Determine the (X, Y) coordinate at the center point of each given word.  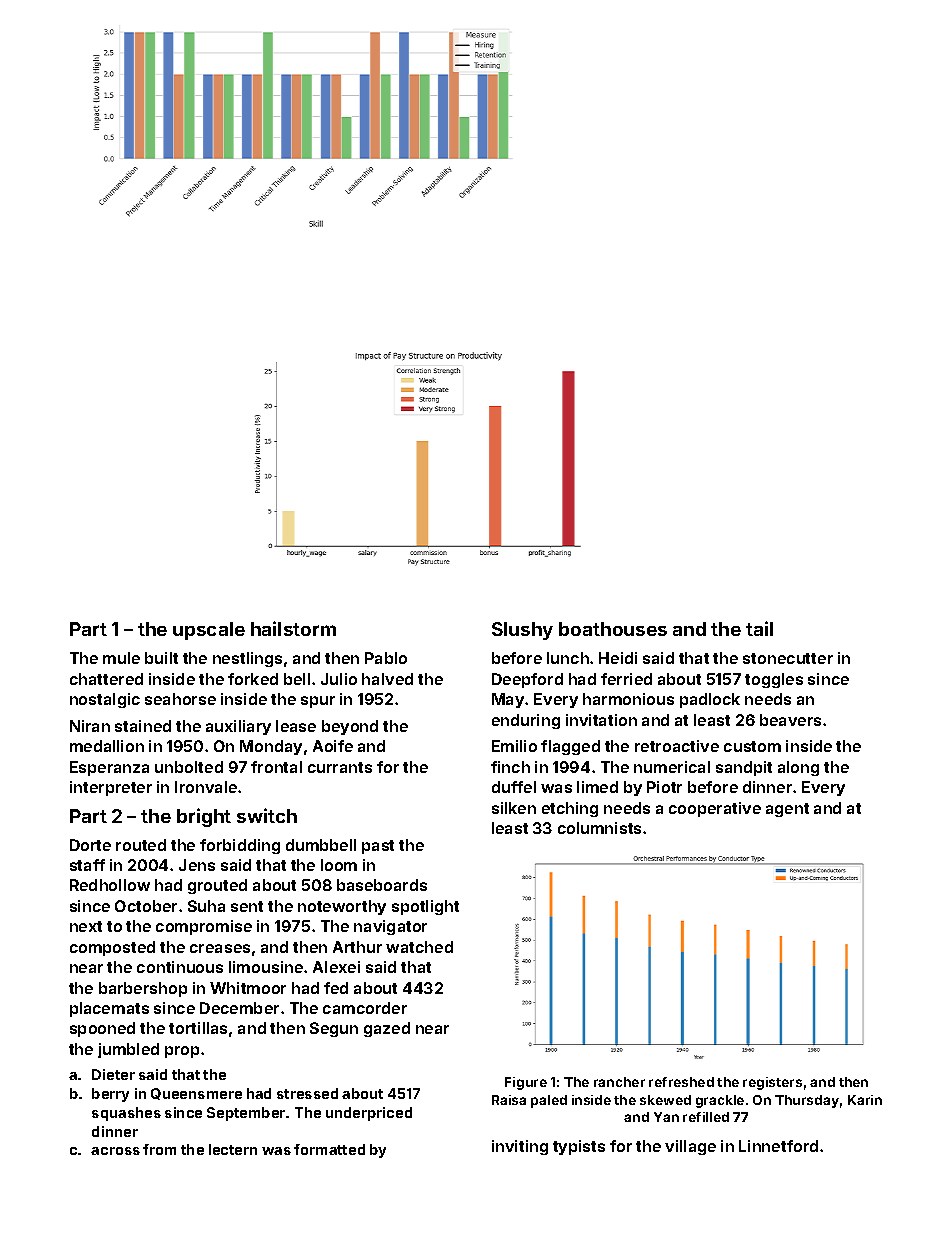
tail (759, 628)
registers (772, 1083)
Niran (90, 726)
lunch (568, 658)
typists (579, 1147)
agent (787, 810)
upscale (209, 631)
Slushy (522, 631)
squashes (126, 1114)
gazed (387, 1029)
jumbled (128, 1050)
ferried (626, 679)
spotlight (425, 907)
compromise (204, 927)
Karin (865, 1100)
